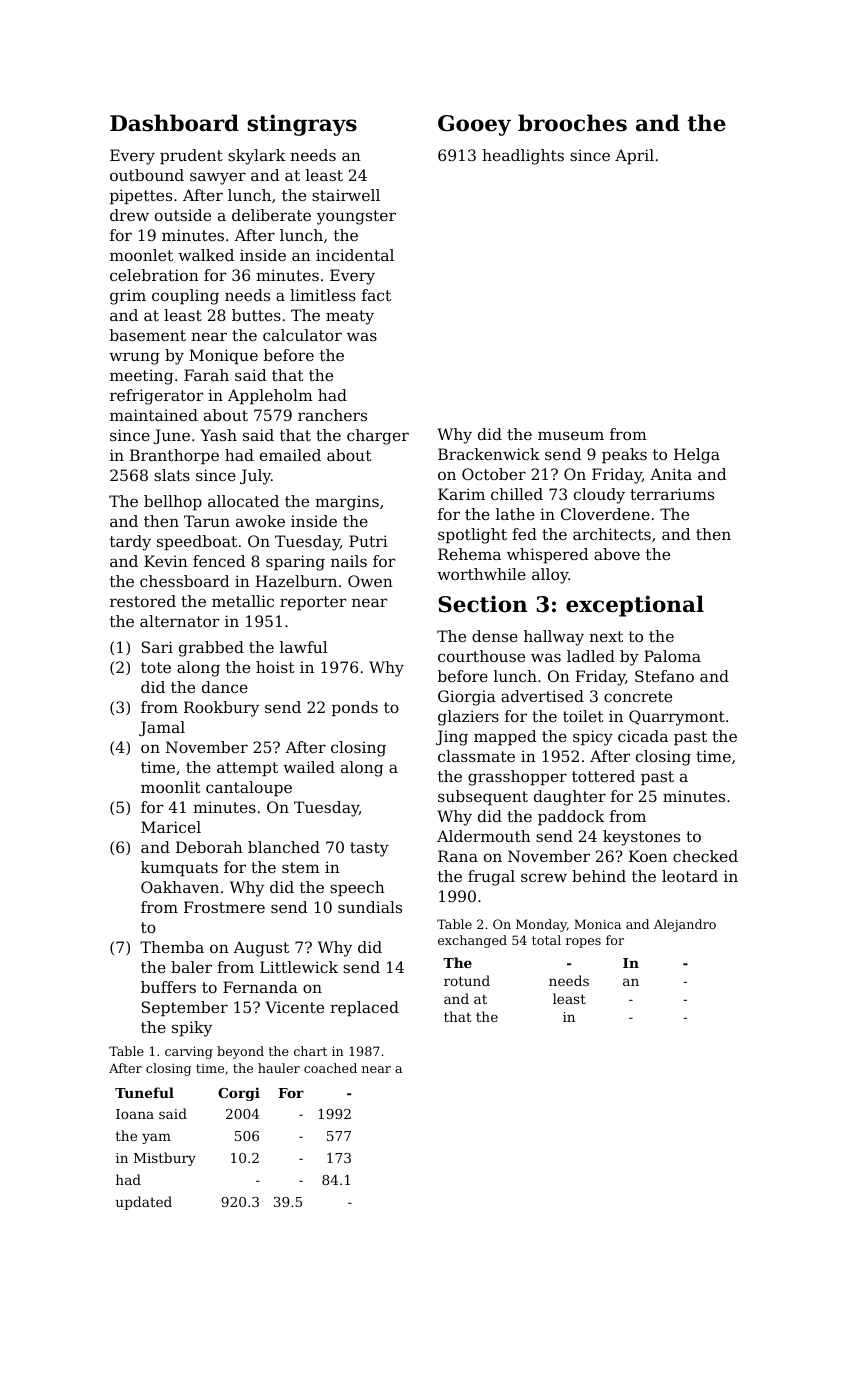  I want to click on Gooey, so click(474, 125).
